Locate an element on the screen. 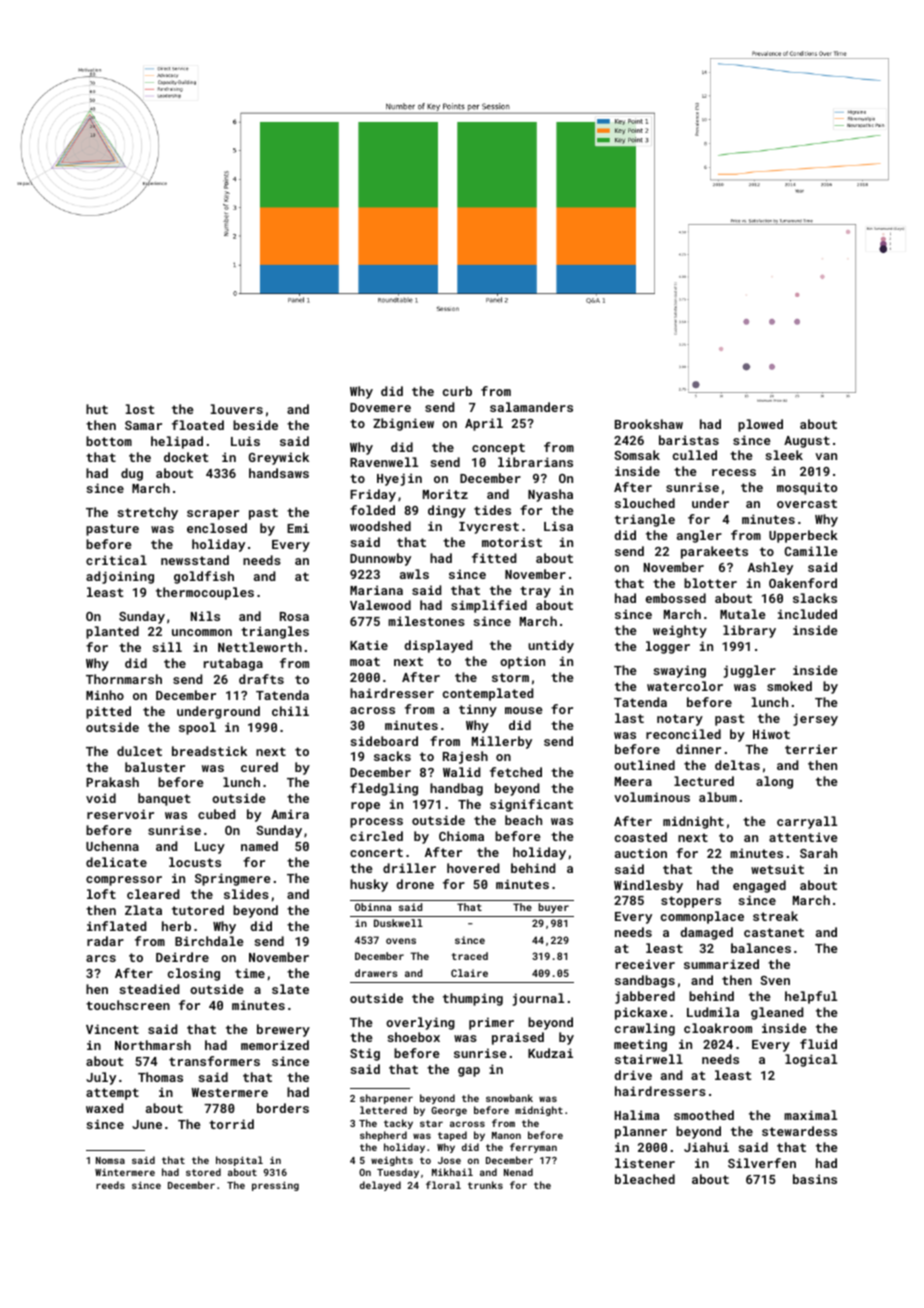 This screenshot has height=1308, width=924. Kudzai is located at coordinates (550, 1053).
